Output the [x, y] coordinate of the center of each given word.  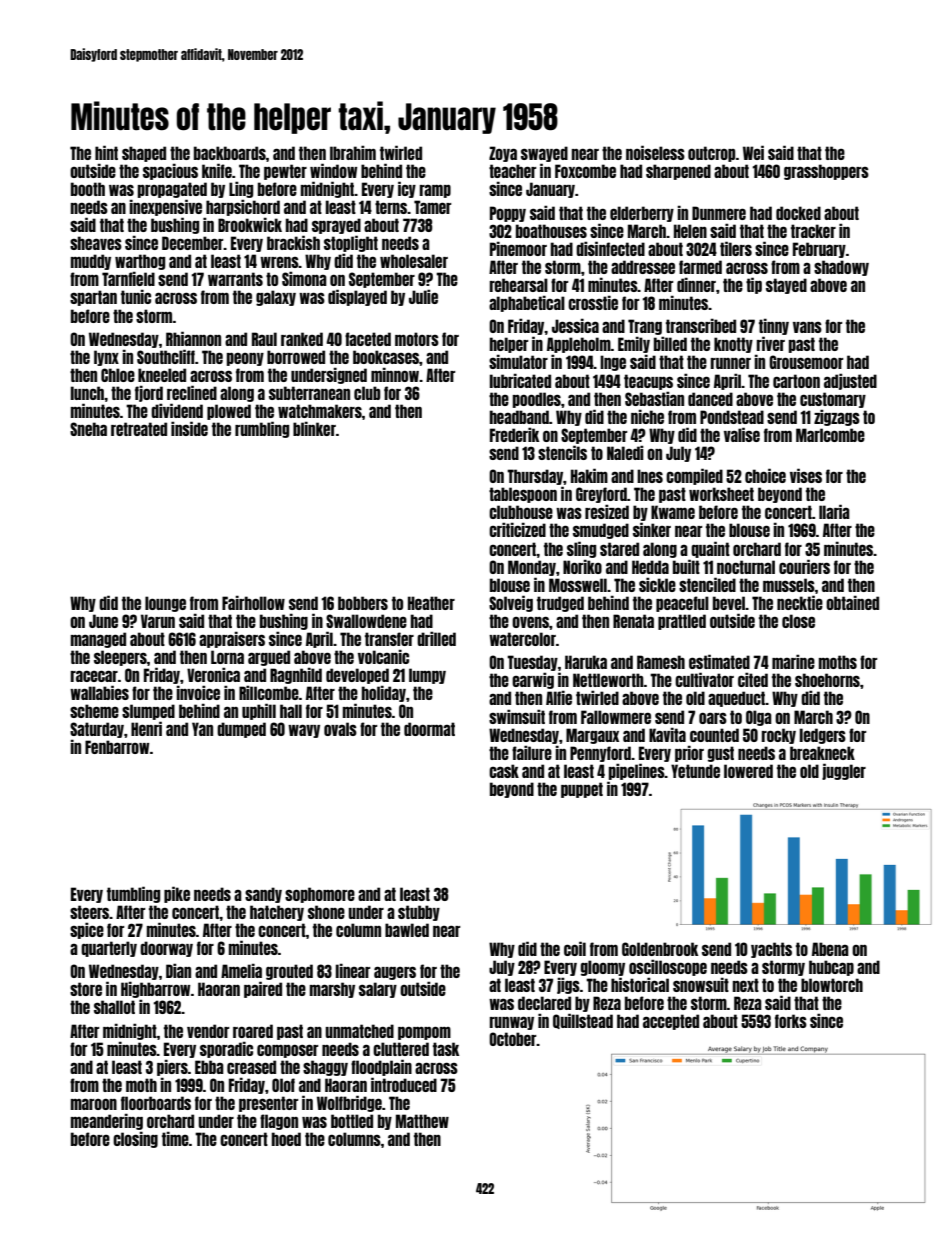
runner [731, 363]
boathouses [551, 231]
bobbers [363, 603]
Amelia [241, 970]
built [686, 566]
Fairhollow [253, 602]
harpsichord [243, 207]
